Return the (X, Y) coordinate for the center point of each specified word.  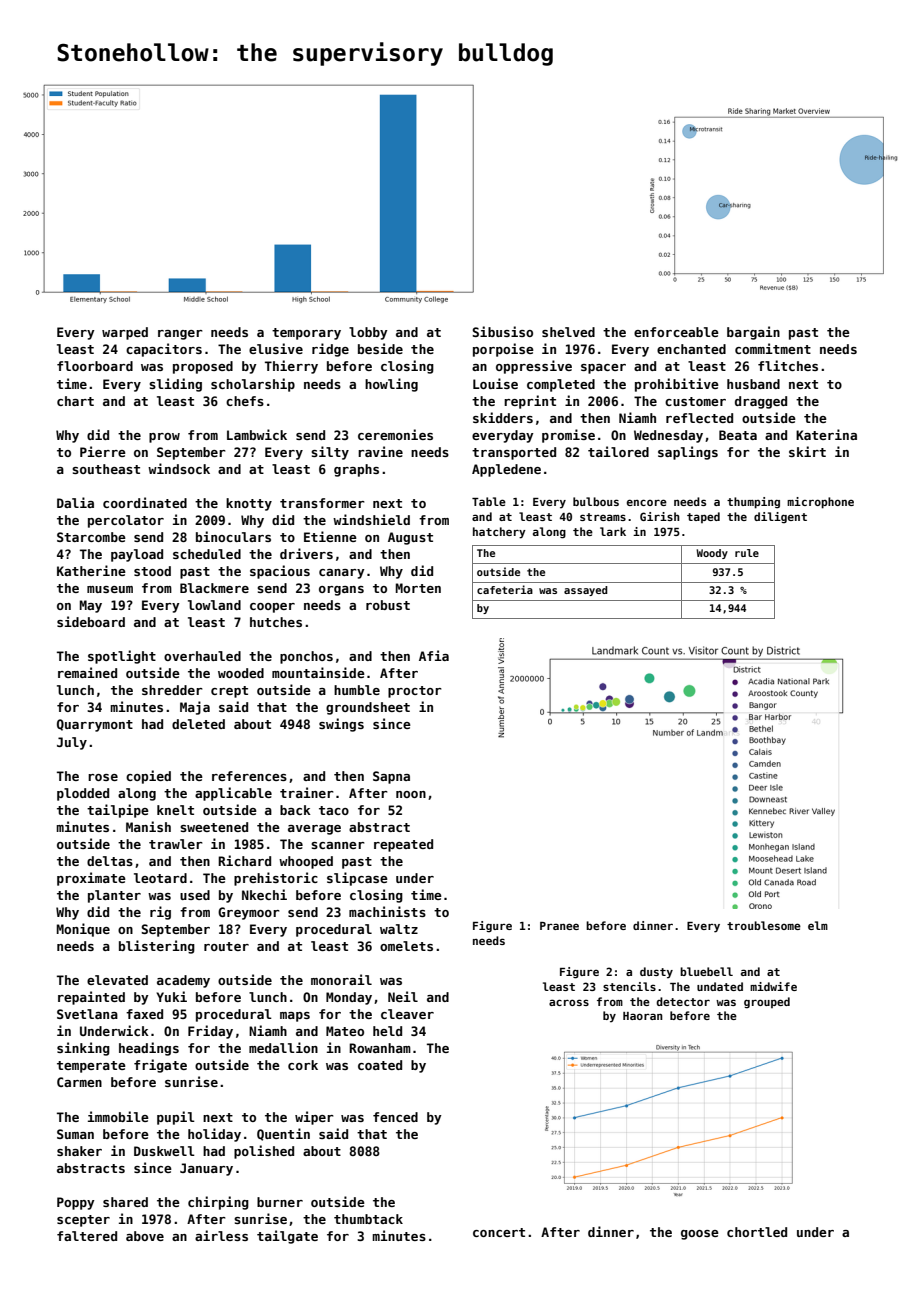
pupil (176, 1118)
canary (342, 574)
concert (499, 1232)
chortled (757, 1232)
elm (818, 925)
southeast (106, 469)
